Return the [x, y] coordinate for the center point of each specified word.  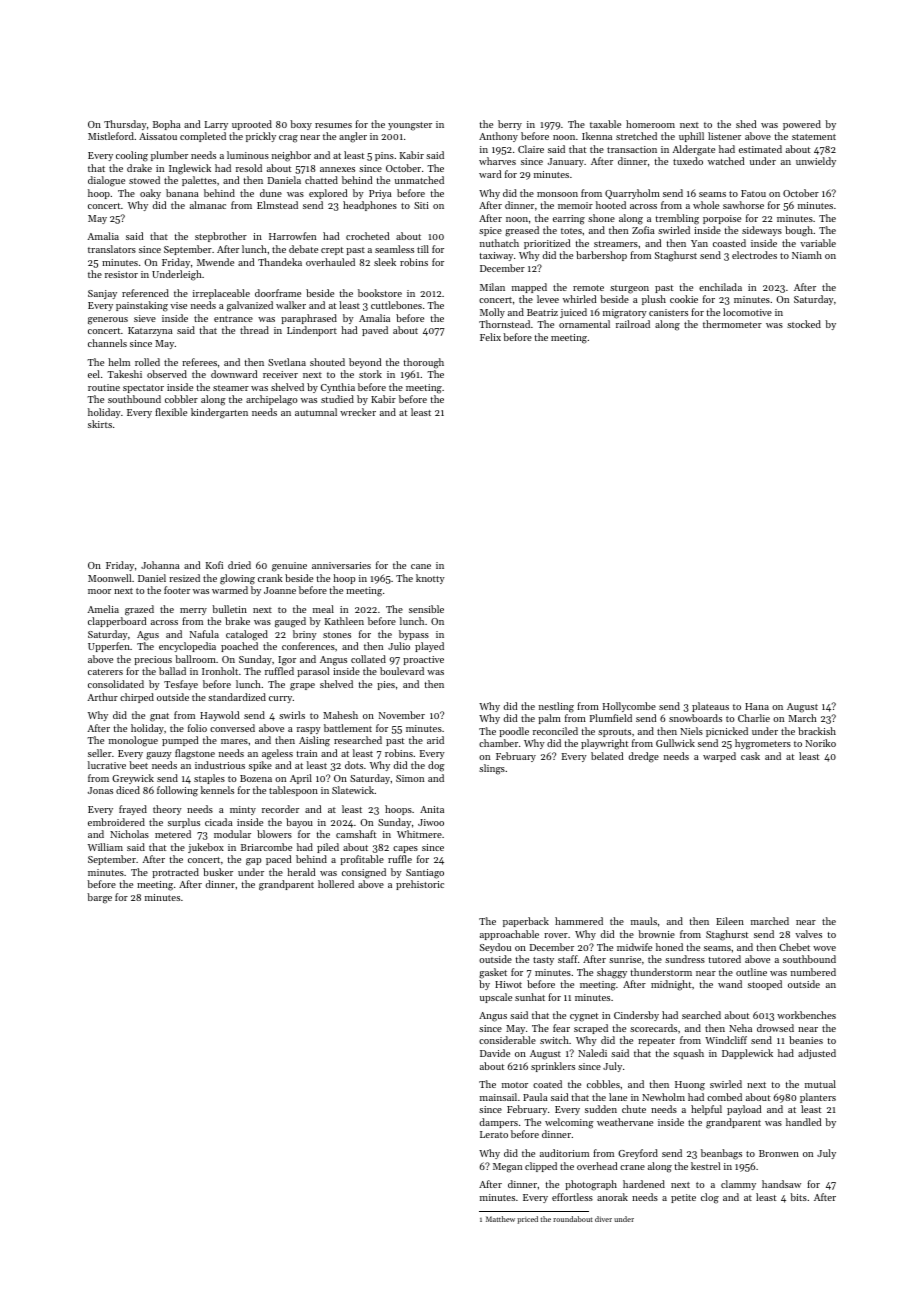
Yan [699, 243]
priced [527, 1220]
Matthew [500, 1219]
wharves [497, 161]
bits [798, 1197]
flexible [171, 412]
